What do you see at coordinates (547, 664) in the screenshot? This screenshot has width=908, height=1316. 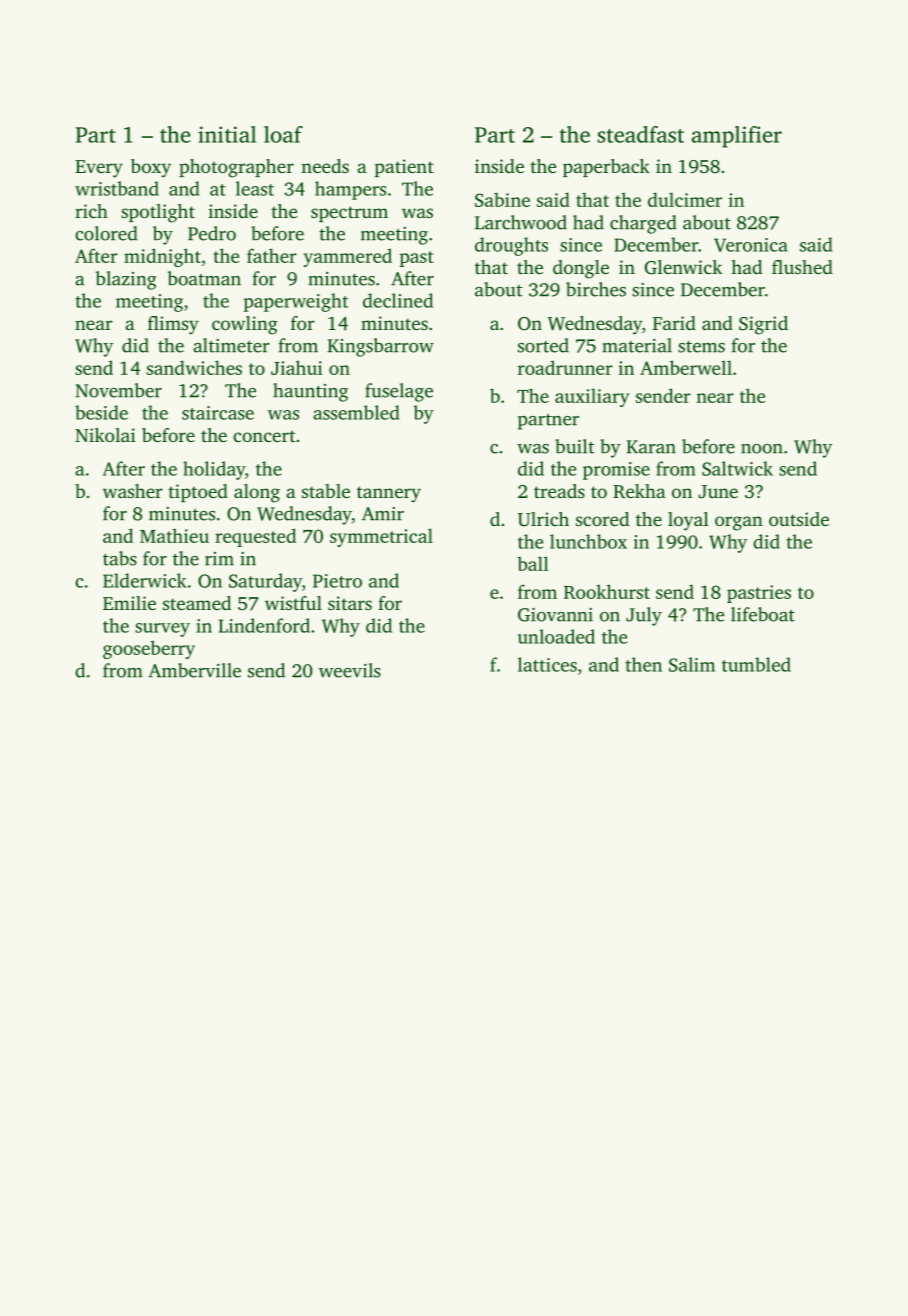 I see `lattices` at bounding box center [547, 664].
